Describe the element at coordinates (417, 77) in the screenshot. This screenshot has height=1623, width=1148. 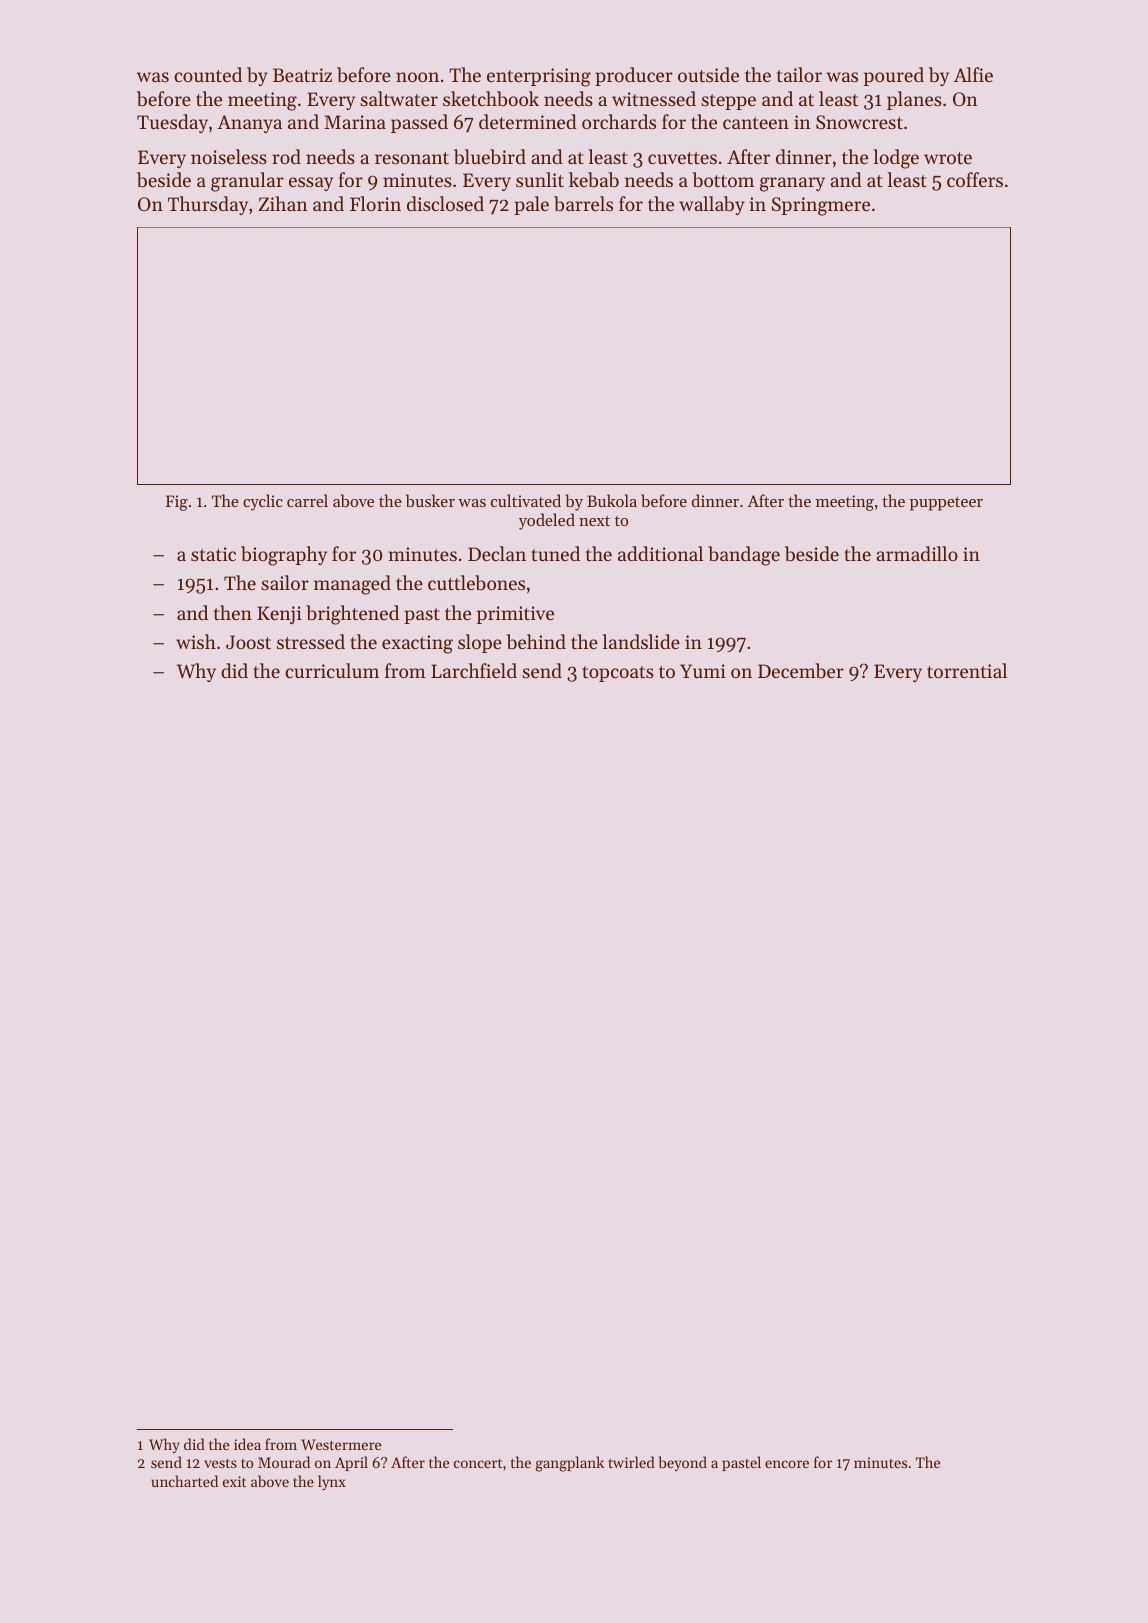
I see `noon` at that location.
